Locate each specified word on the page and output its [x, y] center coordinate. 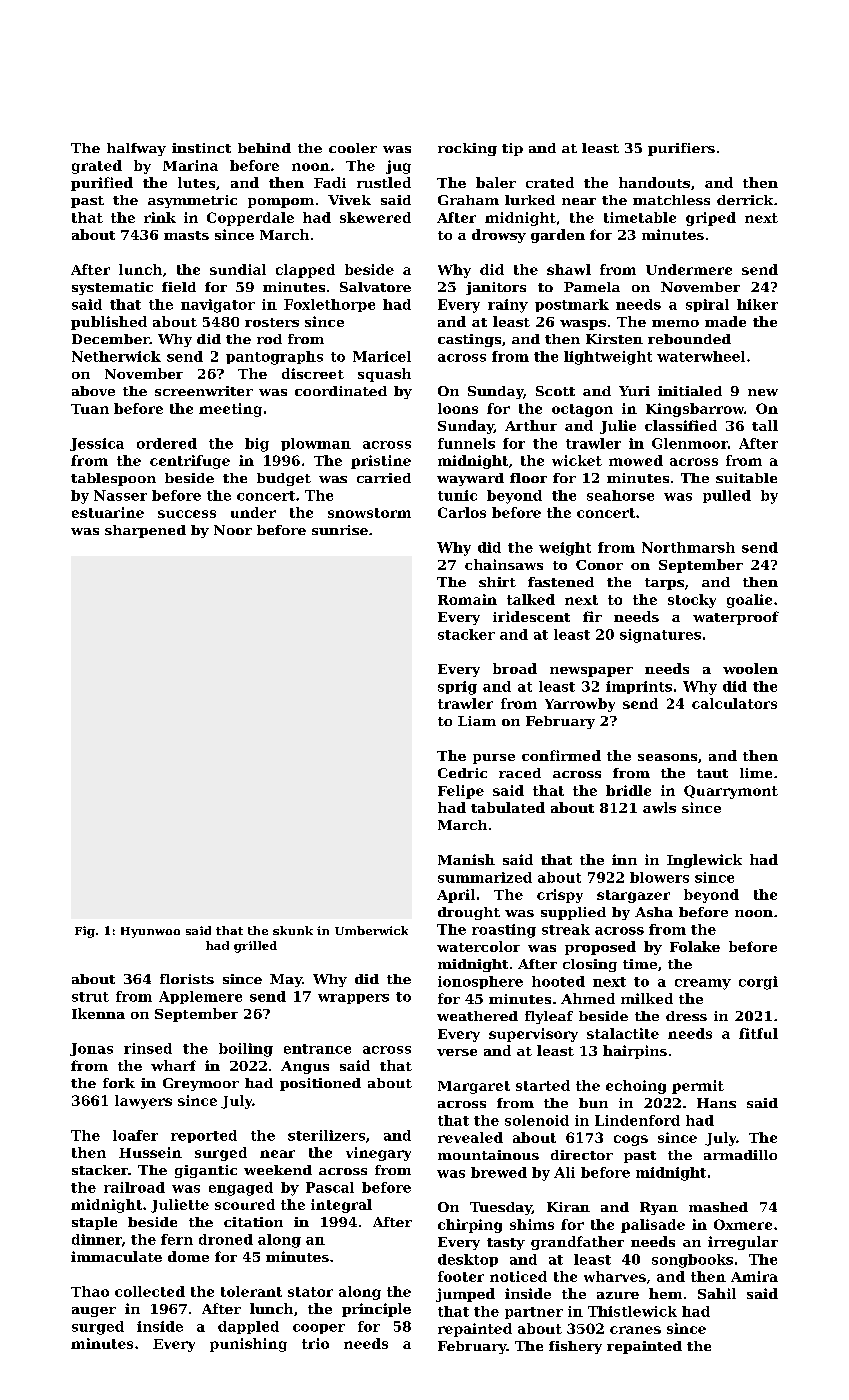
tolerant [251, 1291]
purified [102, 184]
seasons [667, 757]
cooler [353, 148]
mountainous [488, 1155]
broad [515, 668]
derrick [745, 200]
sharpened [145, 531]
